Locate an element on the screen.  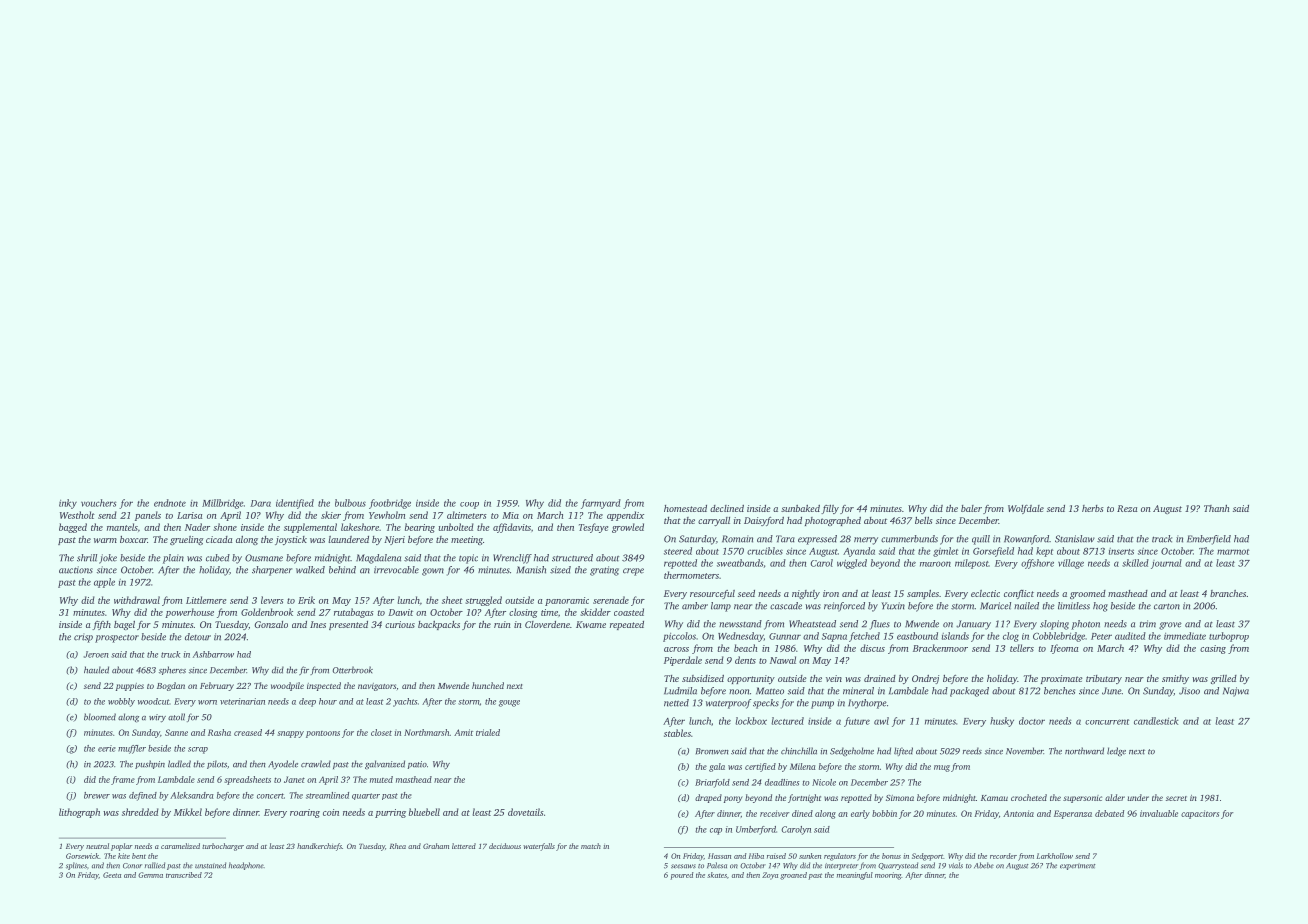
Wrencliff is located at coordinates (512, 559).
